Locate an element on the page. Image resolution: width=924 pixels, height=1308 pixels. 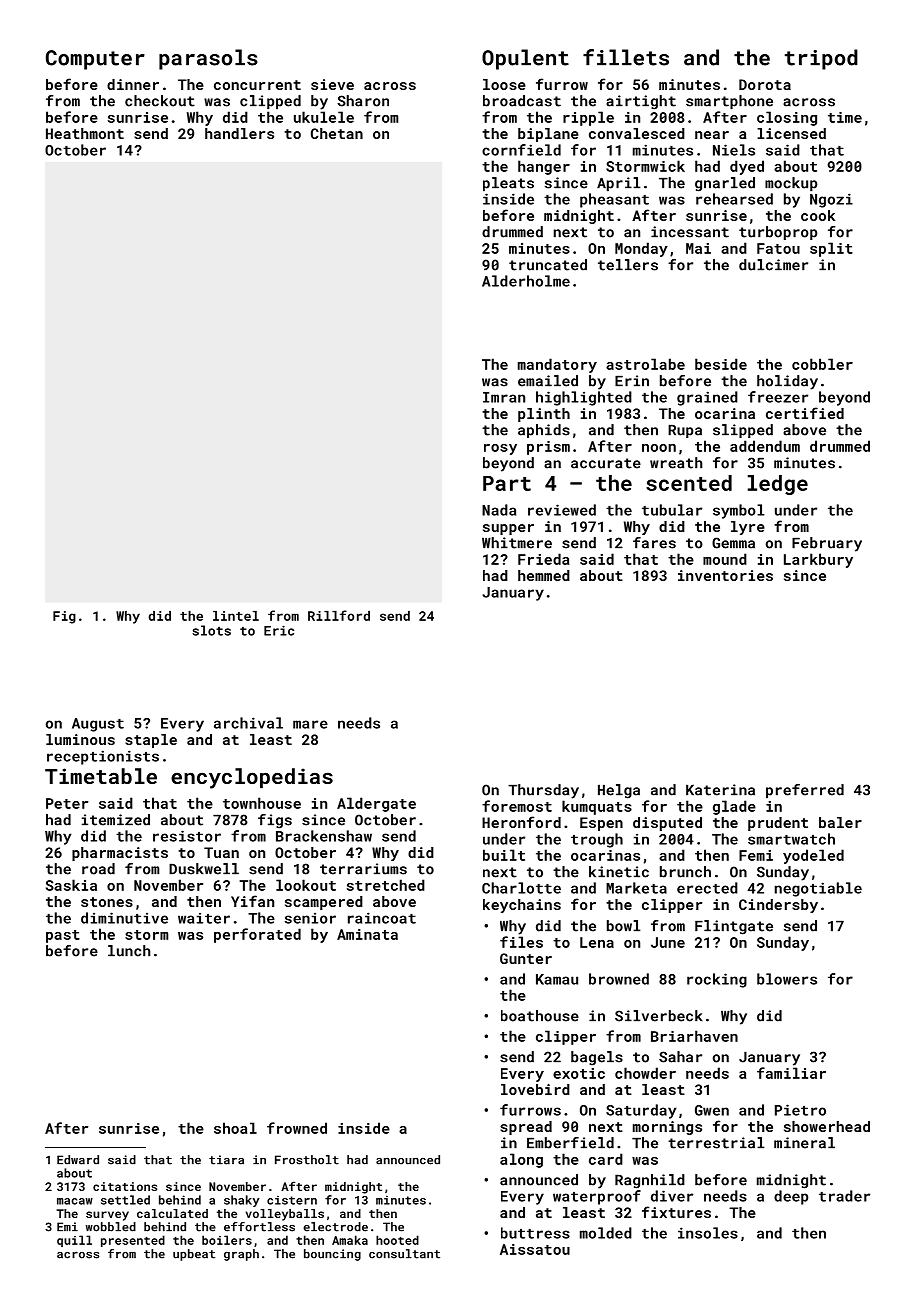
blowers is located at coordinates (787, 979).
